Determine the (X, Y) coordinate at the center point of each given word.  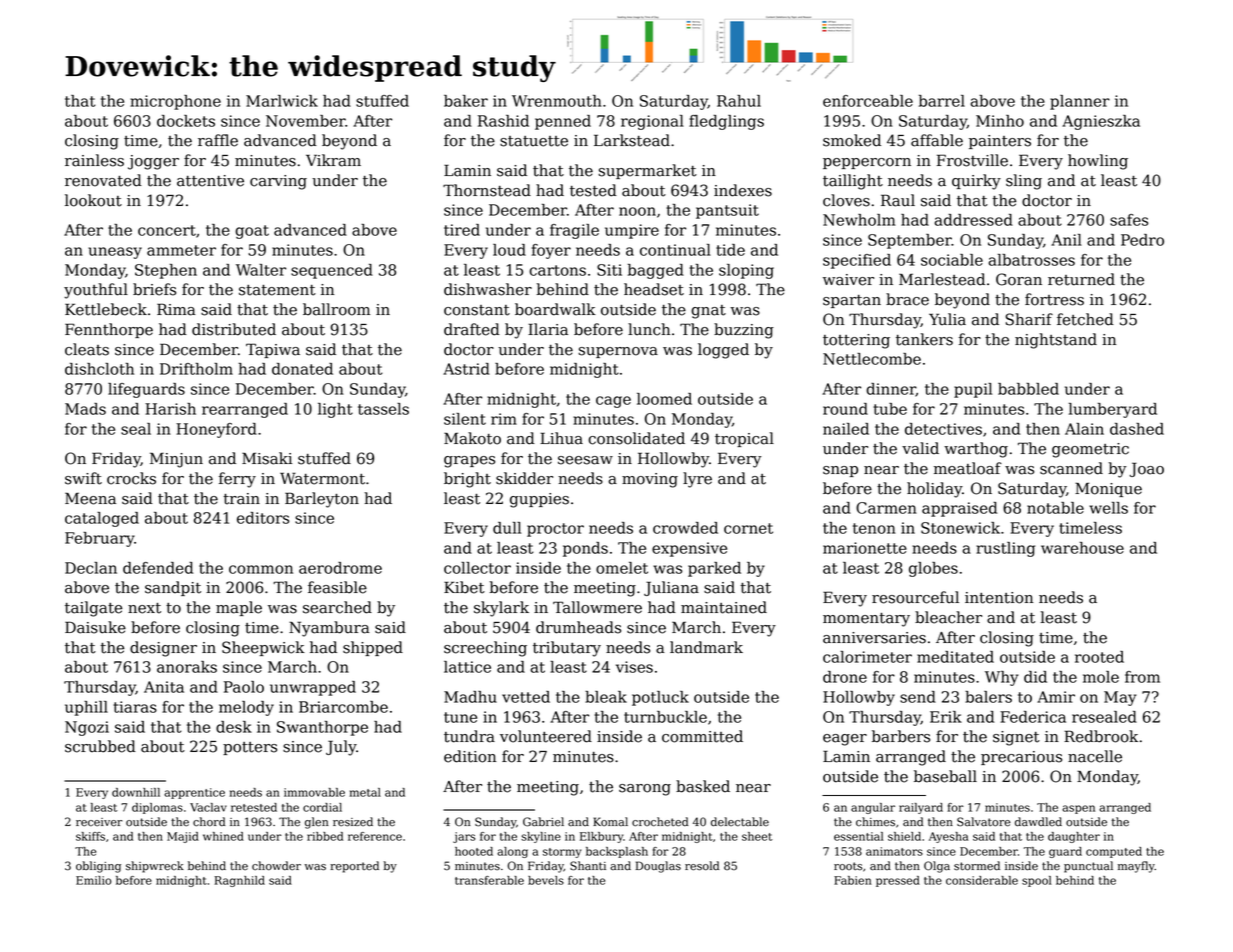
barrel (942, 101)
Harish (170, 409)
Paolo (244, 687)
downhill (136, 792)
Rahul (739, 101)
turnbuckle (665, 717)
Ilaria (548, 329)
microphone (175, 102)
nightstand (1056, 341)
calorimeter (867, 657)
